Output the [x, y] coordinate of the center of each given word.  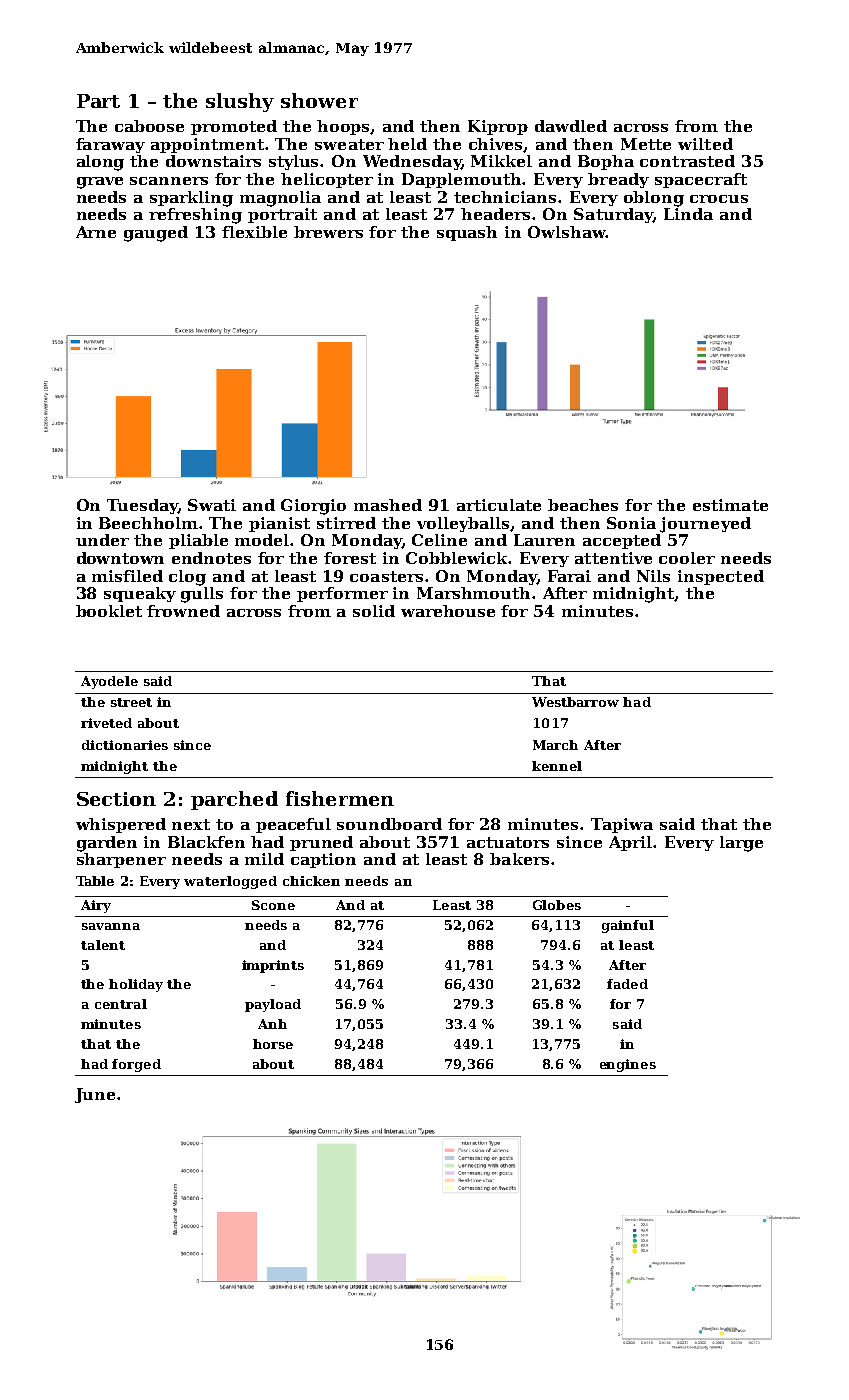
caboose [149, 126]
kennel [557, 766]
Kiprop [498, 127]
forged [136, 1065]
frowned [183, 611]
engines [628, 1065]
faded [627, 984]
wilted [705, 144]
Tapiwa [622, 825]
